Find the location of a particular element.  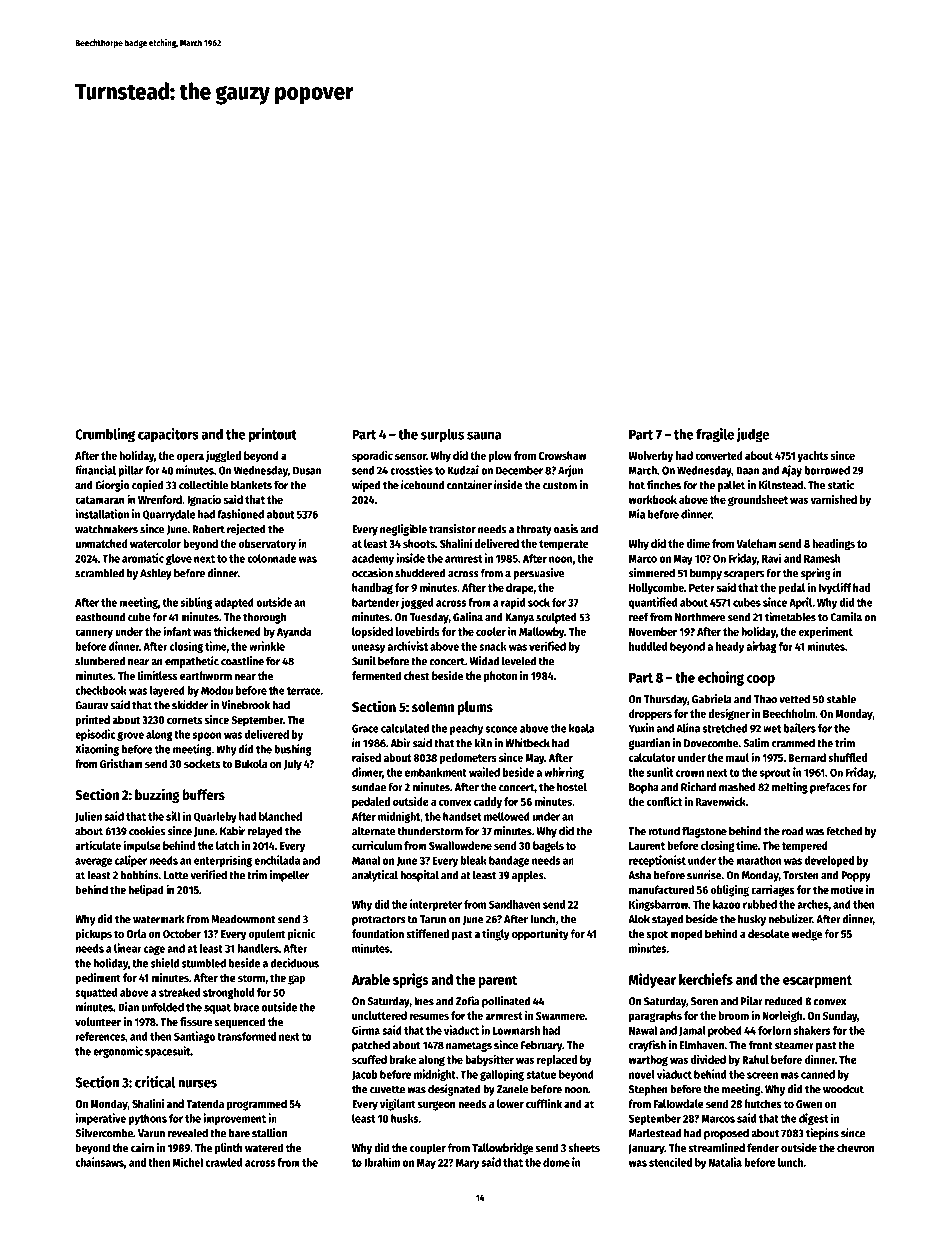

Ravi is located at coordinates (771, 558).
